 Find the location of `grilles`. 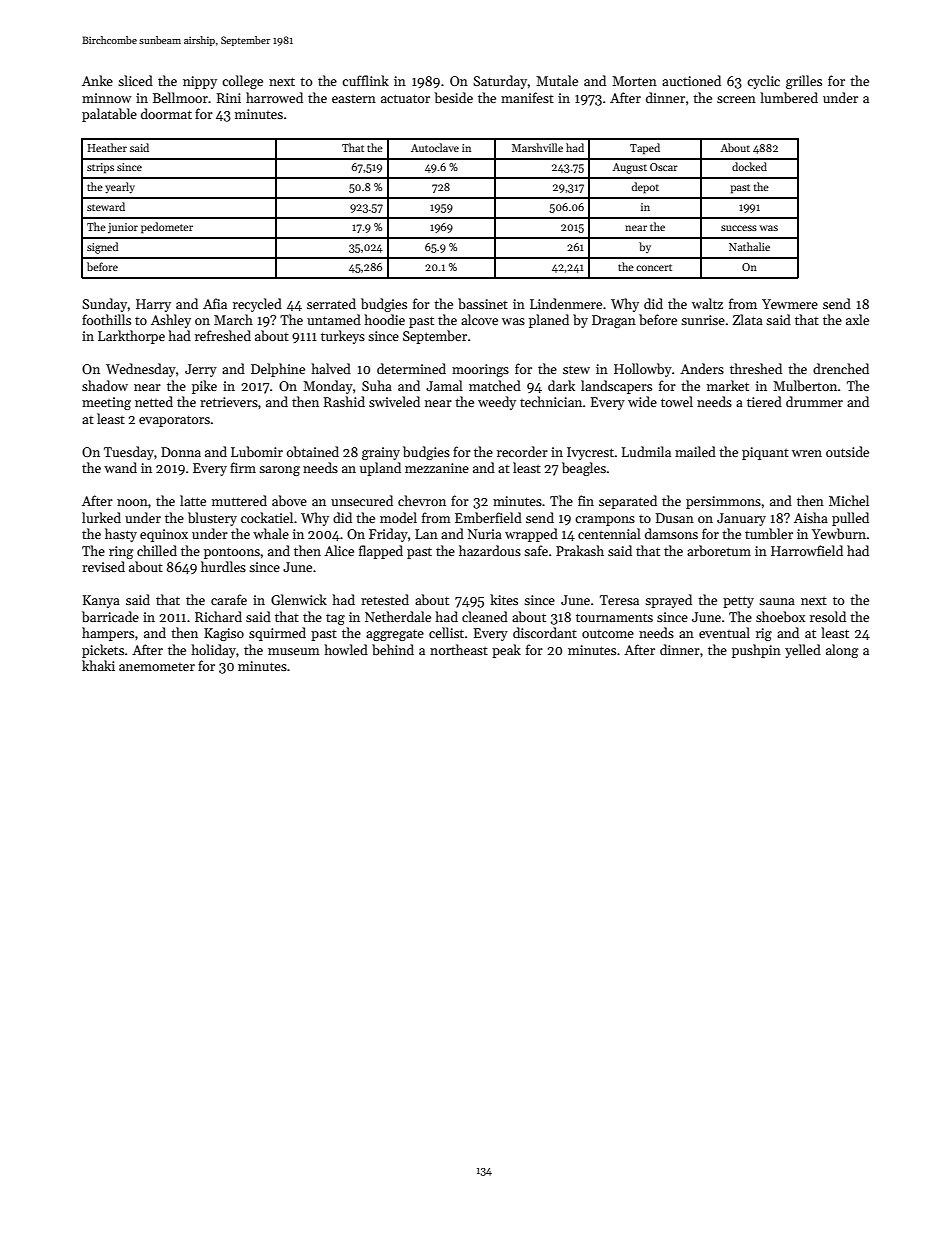

grilles is located at coordinates (804, 82).
